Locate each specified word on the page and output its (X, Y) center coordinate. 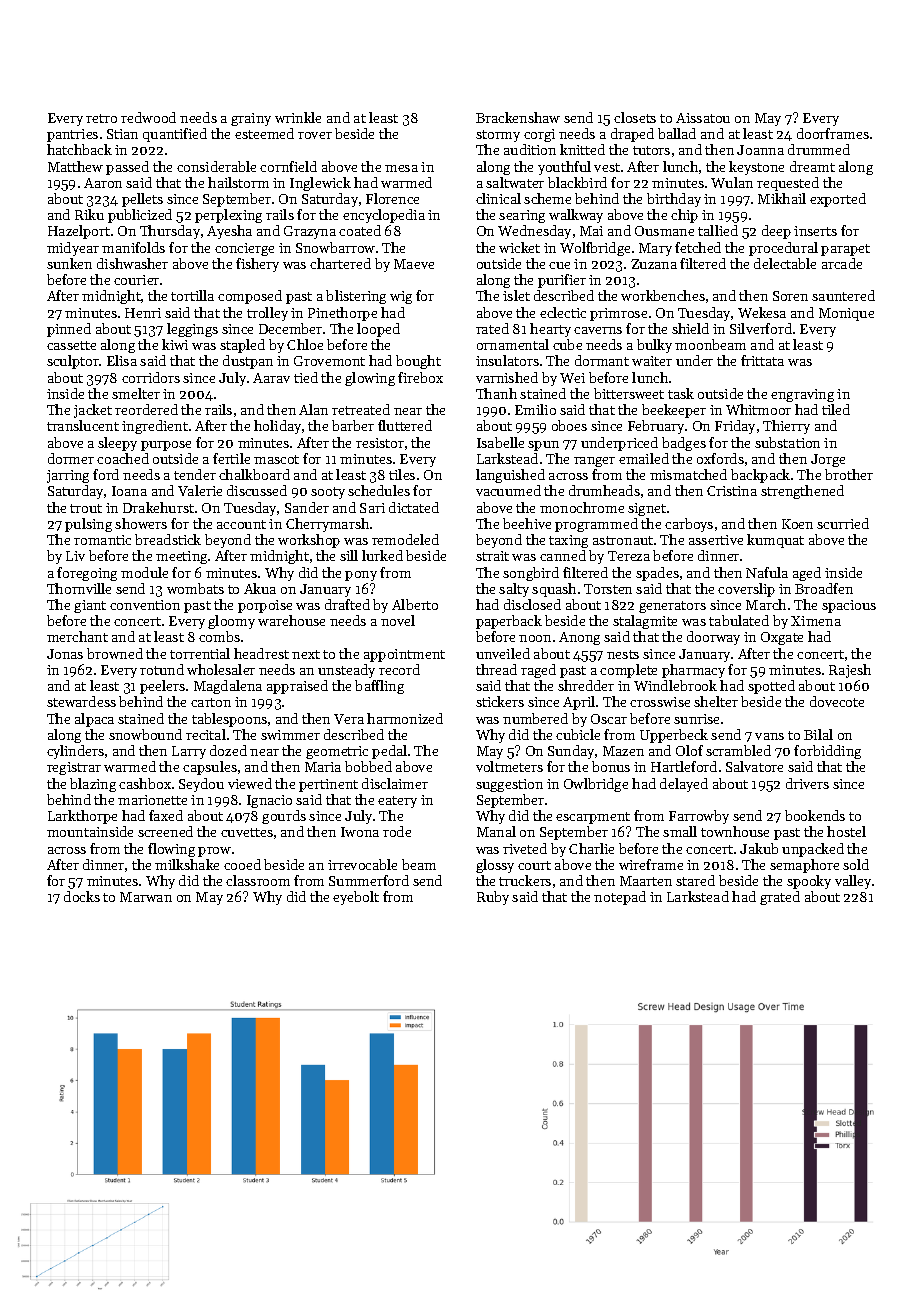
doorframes (833, 133)
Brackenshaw (518, 117)
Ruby (493, 898)
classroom (258, 880)
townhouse (735, 831)
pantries (72, 135)
